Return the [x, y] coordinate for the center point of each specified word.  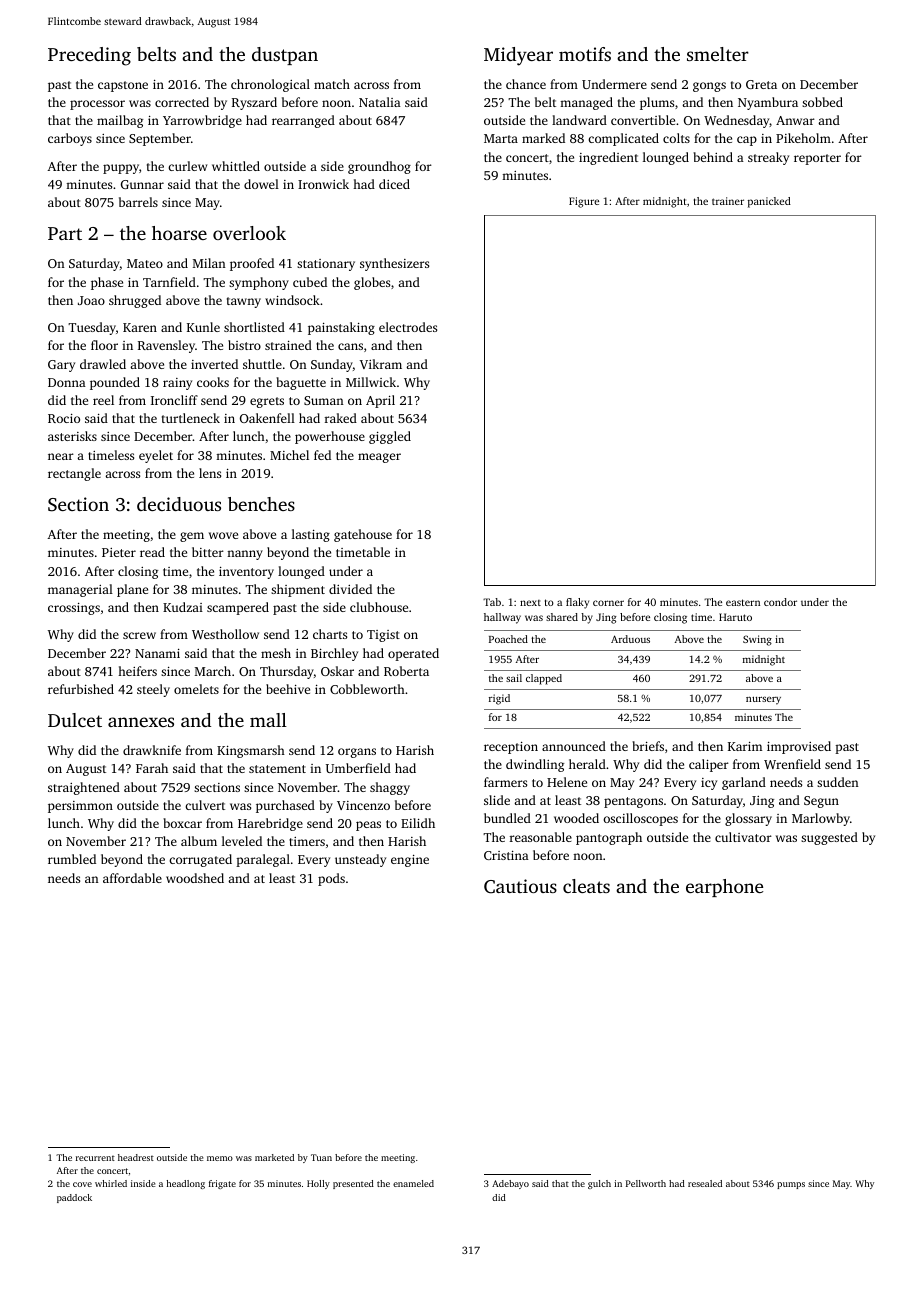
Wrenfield [792, 764]
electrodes [408, 327]
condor [780, 602]
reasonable [541, 837]
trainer [728, 201]
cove [82, 1184]
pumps [791, 1185]
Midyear [518, 56]
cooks [213, 382]
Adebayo [510, 1184]
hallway [502, 618]
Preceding [89, 56]
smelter [718, 54]
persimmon [80, 807]
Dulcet [75, 720]
